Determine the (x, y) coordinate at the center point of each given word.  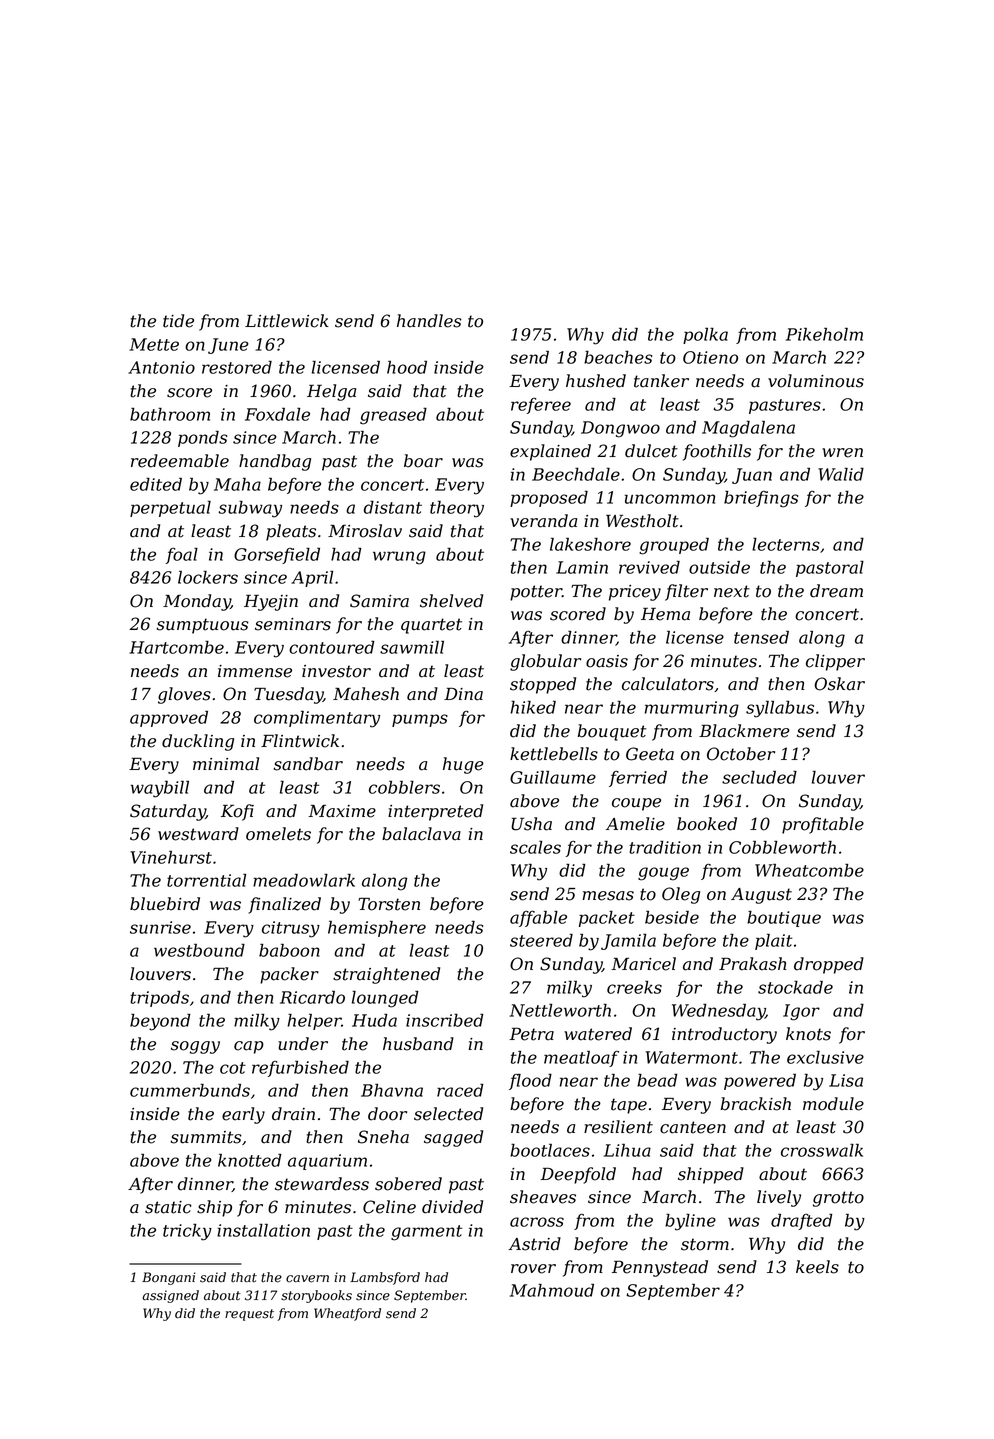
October (741, 754)
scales (535, 847)
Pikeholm (824, 334)
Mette (154, 344)
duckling (198, 742)
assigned (170, 1296)
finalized (284, 905)
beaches (618, 357)
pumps (420, 720)
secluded (759, 777)
